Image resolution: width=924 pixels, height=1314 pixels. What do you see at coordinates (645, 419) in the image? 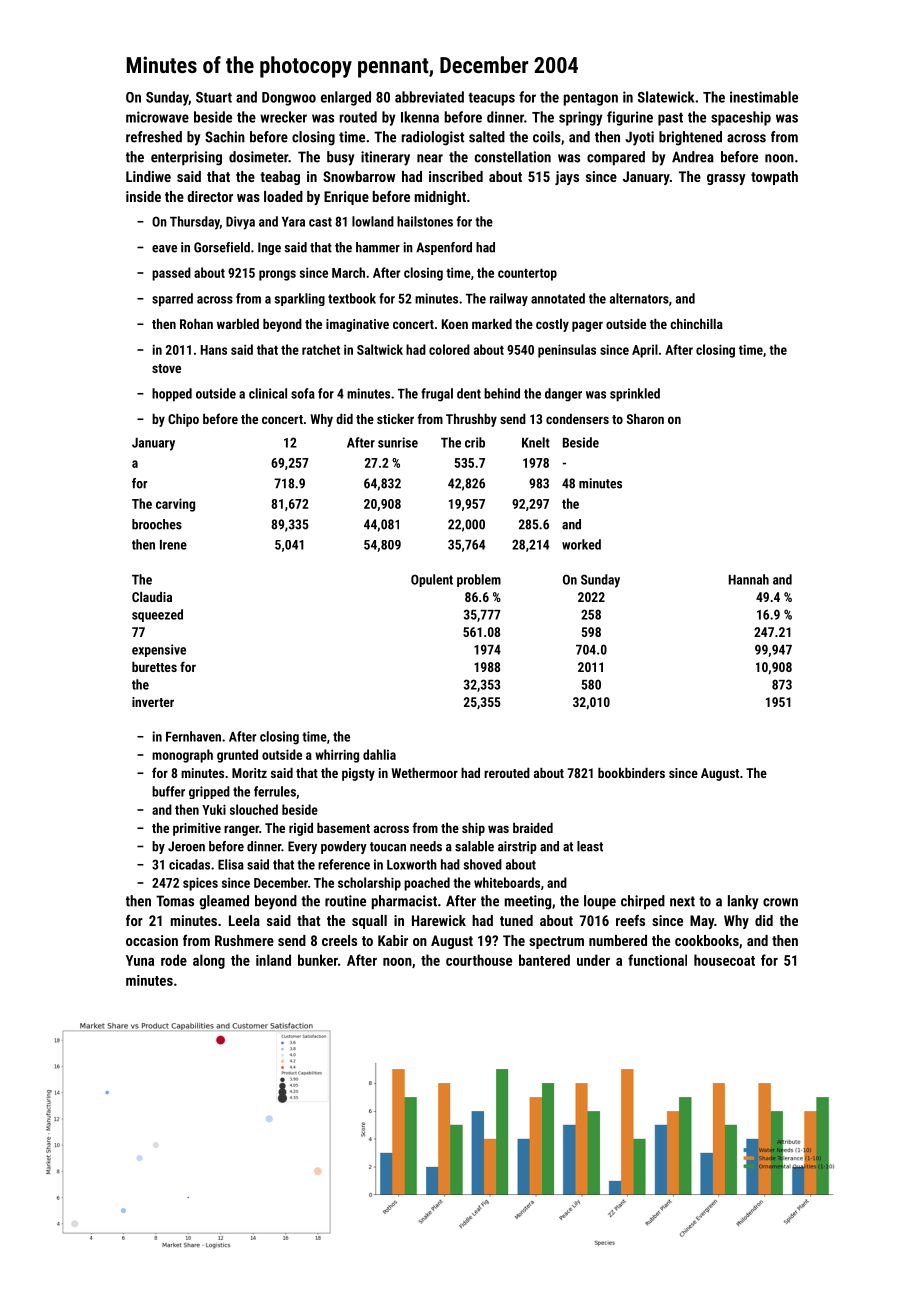
I see `Sharon` at bounding box center [645, 419].
